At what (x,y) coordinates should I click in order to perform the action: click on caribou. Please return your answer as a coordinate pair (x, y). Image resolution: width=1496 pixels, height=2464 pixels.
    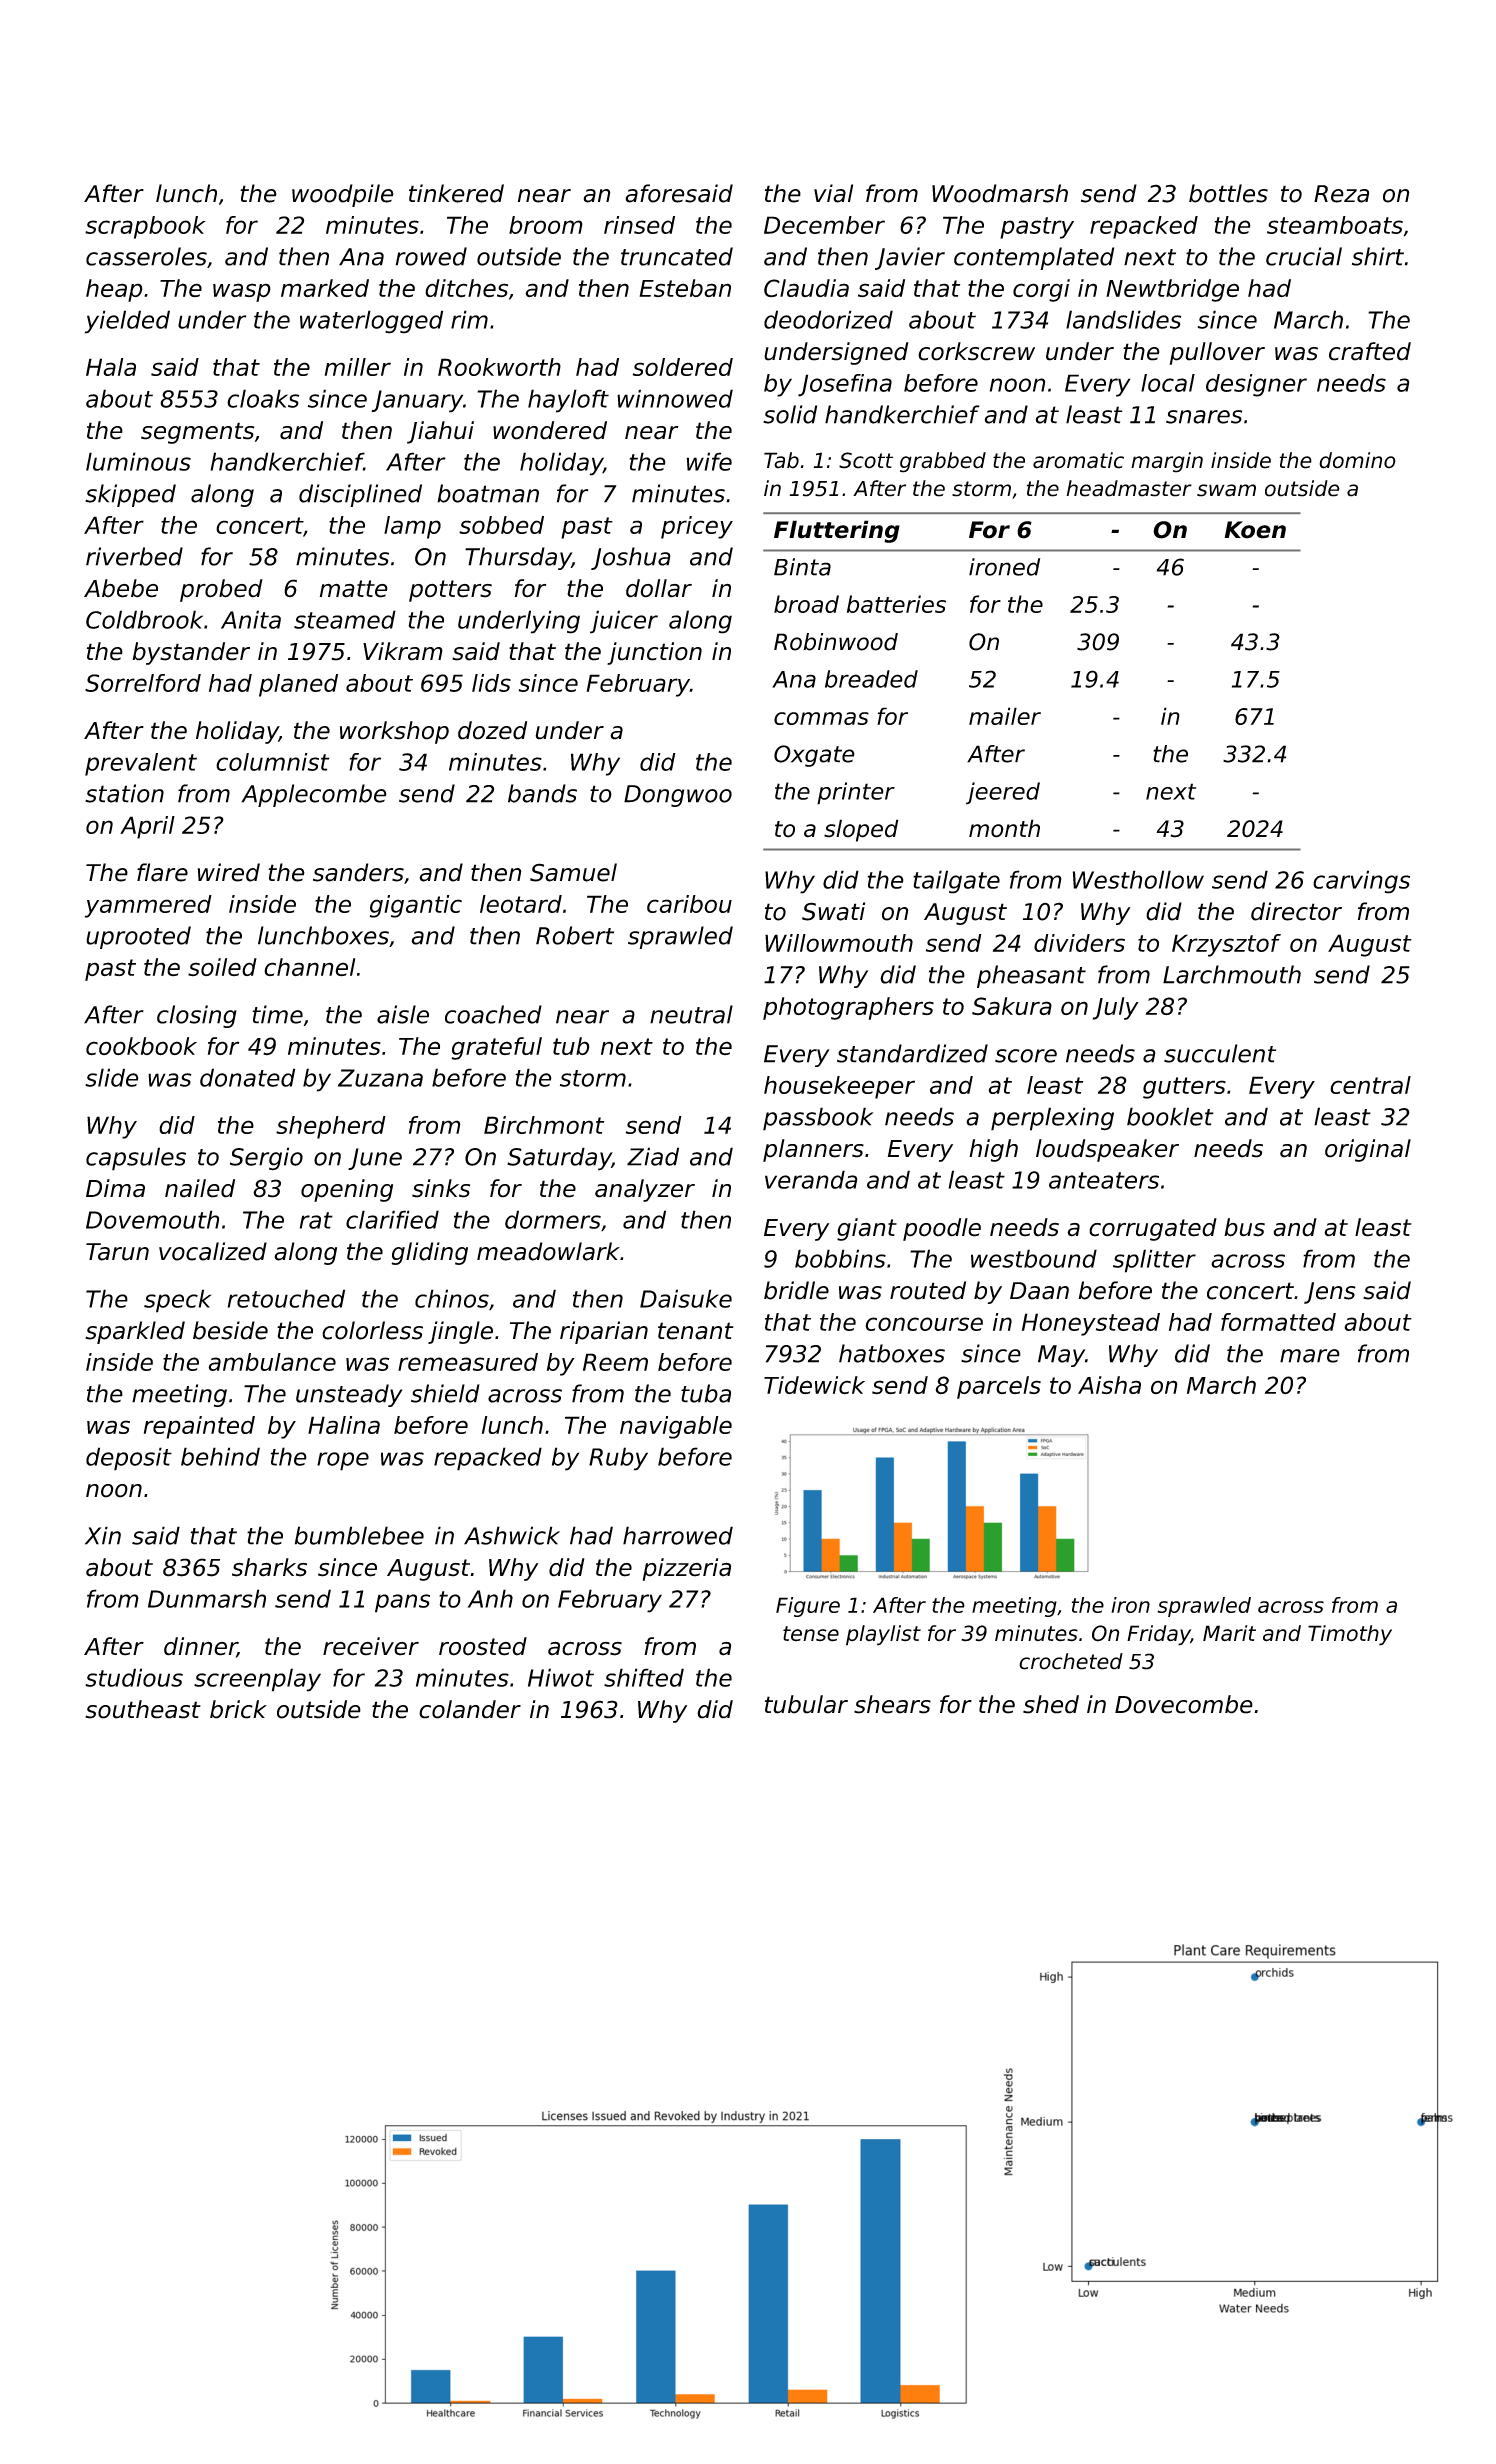
    Looking at the image, I should click on (689, 904).
